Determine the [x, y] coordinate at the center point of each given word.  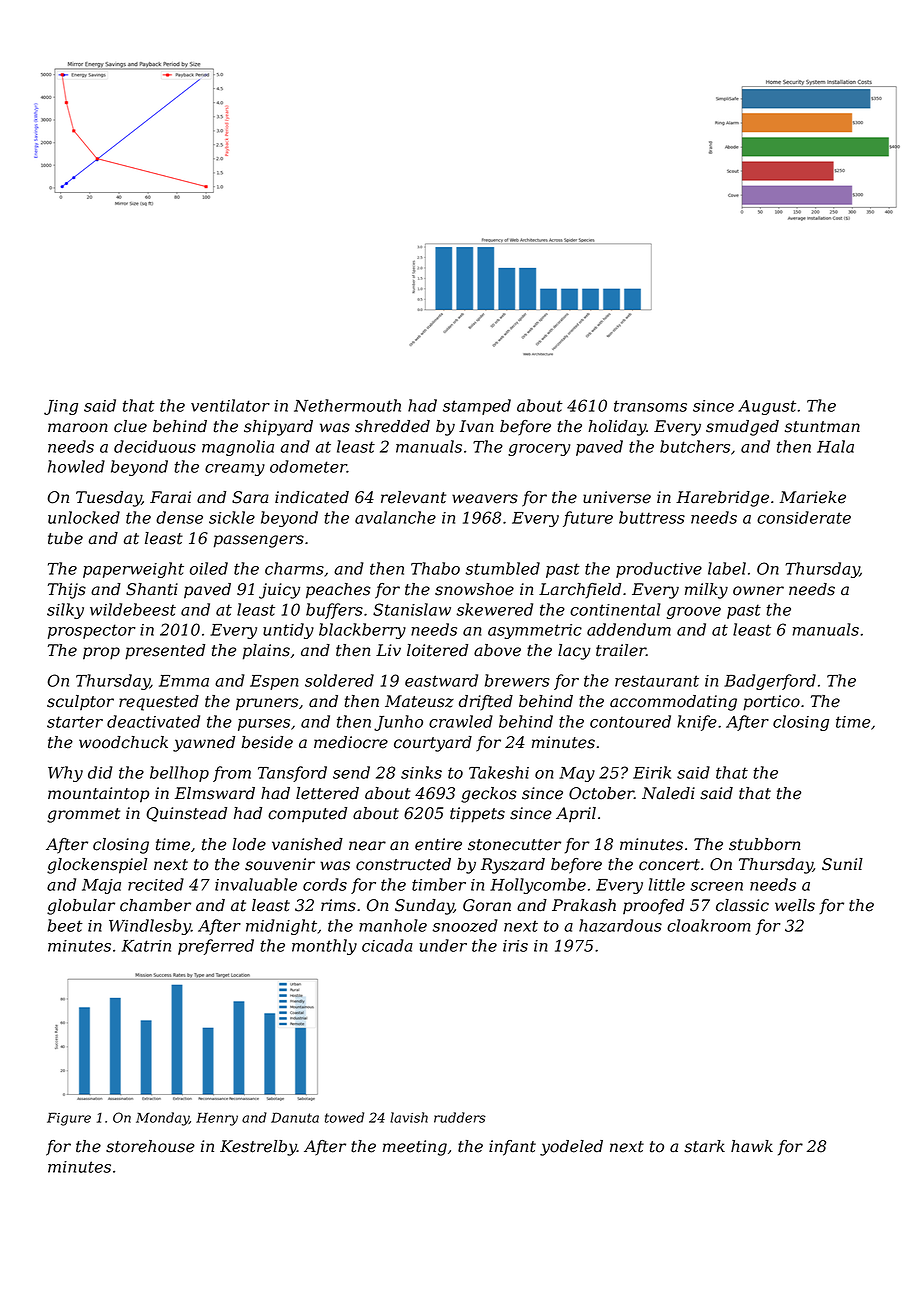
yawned [204, 744]
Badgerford [770, 682]
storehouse [150, 1146]
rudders [460, 1117]
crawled [461, 721]
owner [758, 591]
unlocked [84, 517]
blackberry [362, 631]
